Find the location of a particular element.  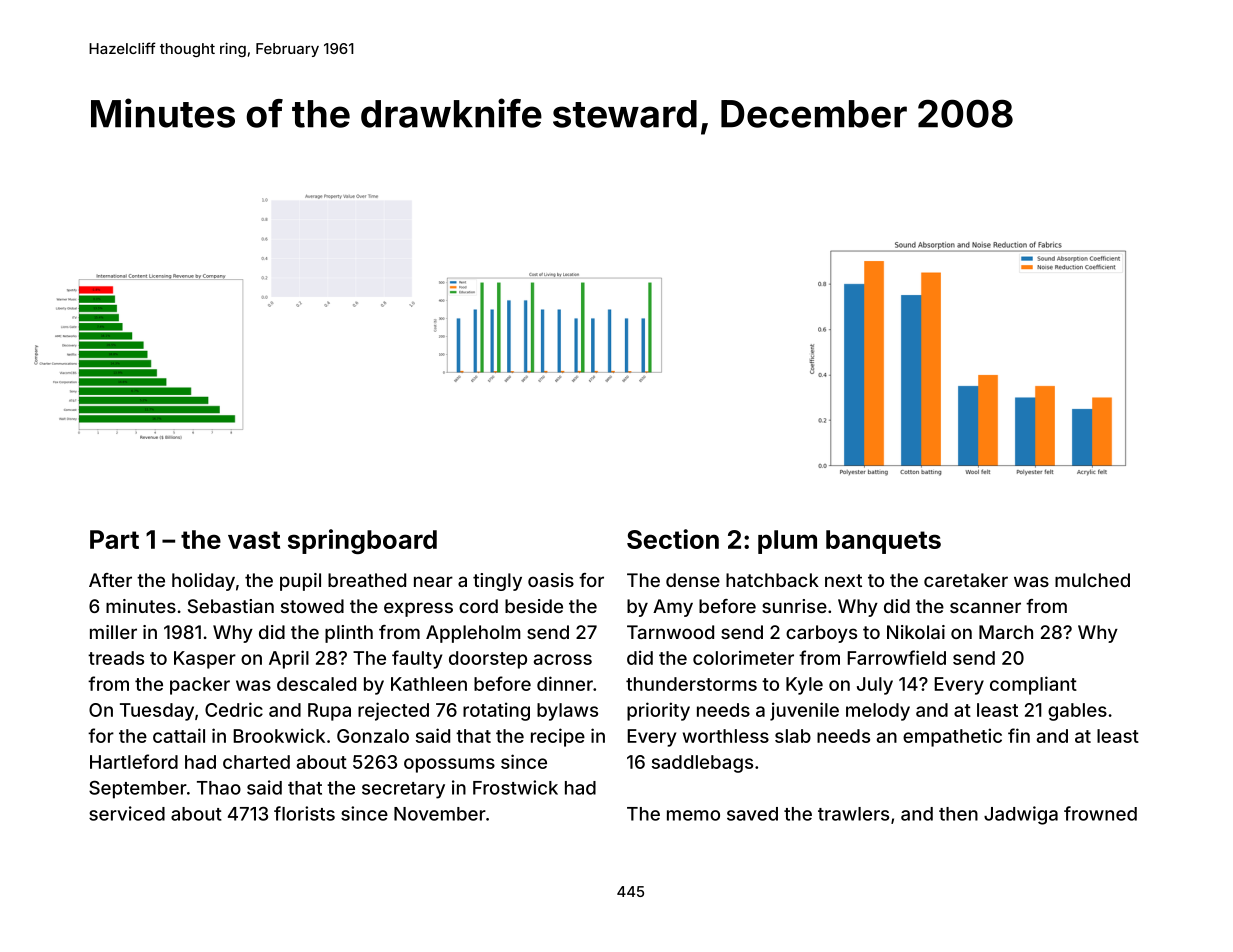

opossums is located at coordinates (449, 765).
